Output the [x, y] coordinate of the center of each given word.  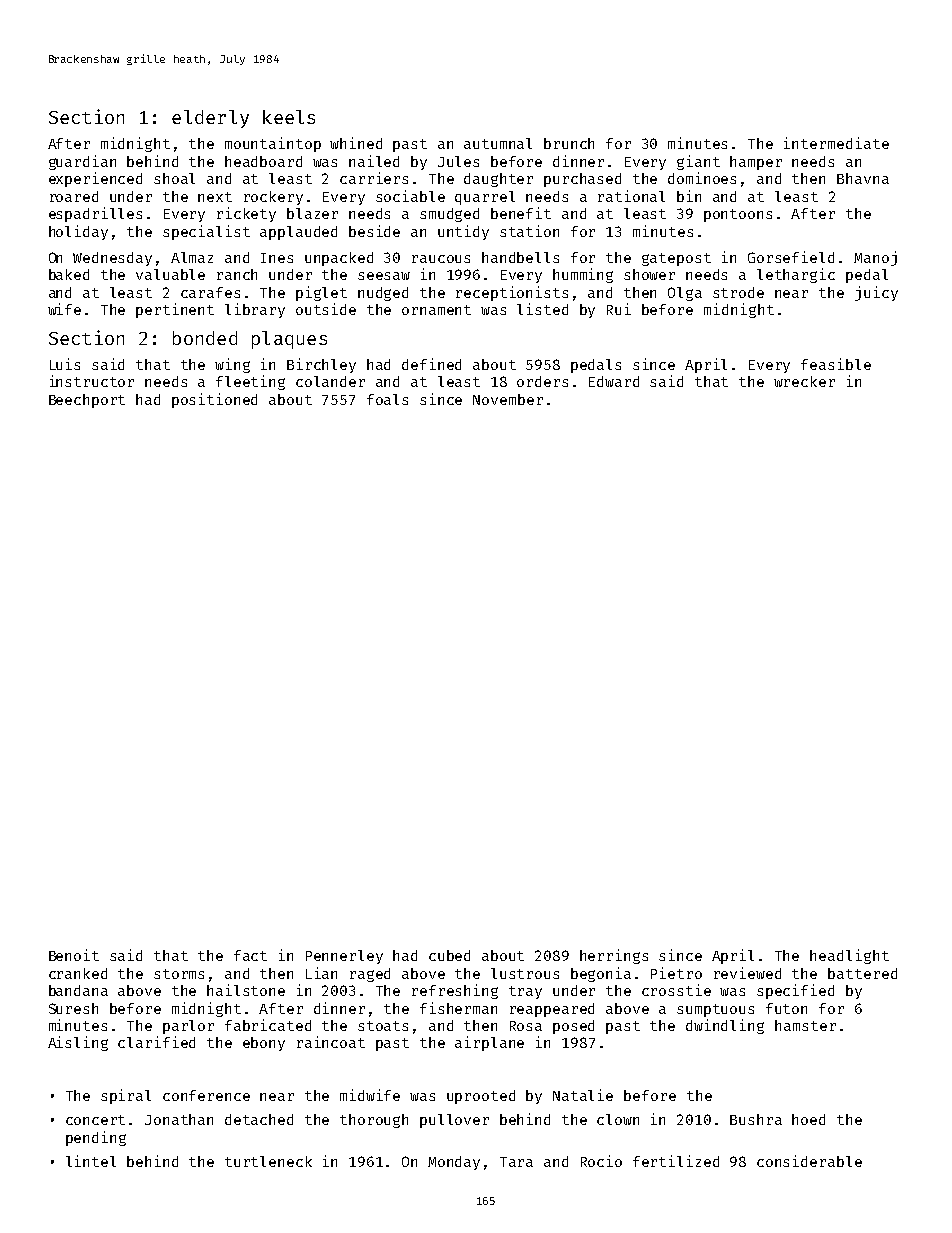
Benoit [74, 955]
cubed [449, 955]
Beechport [87, 401]
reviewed [747, 973]
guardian [82, 162]
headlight [849, 956]
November [508, 399]
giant [698, 162]
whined [356, 143]
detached [259, 1119]
